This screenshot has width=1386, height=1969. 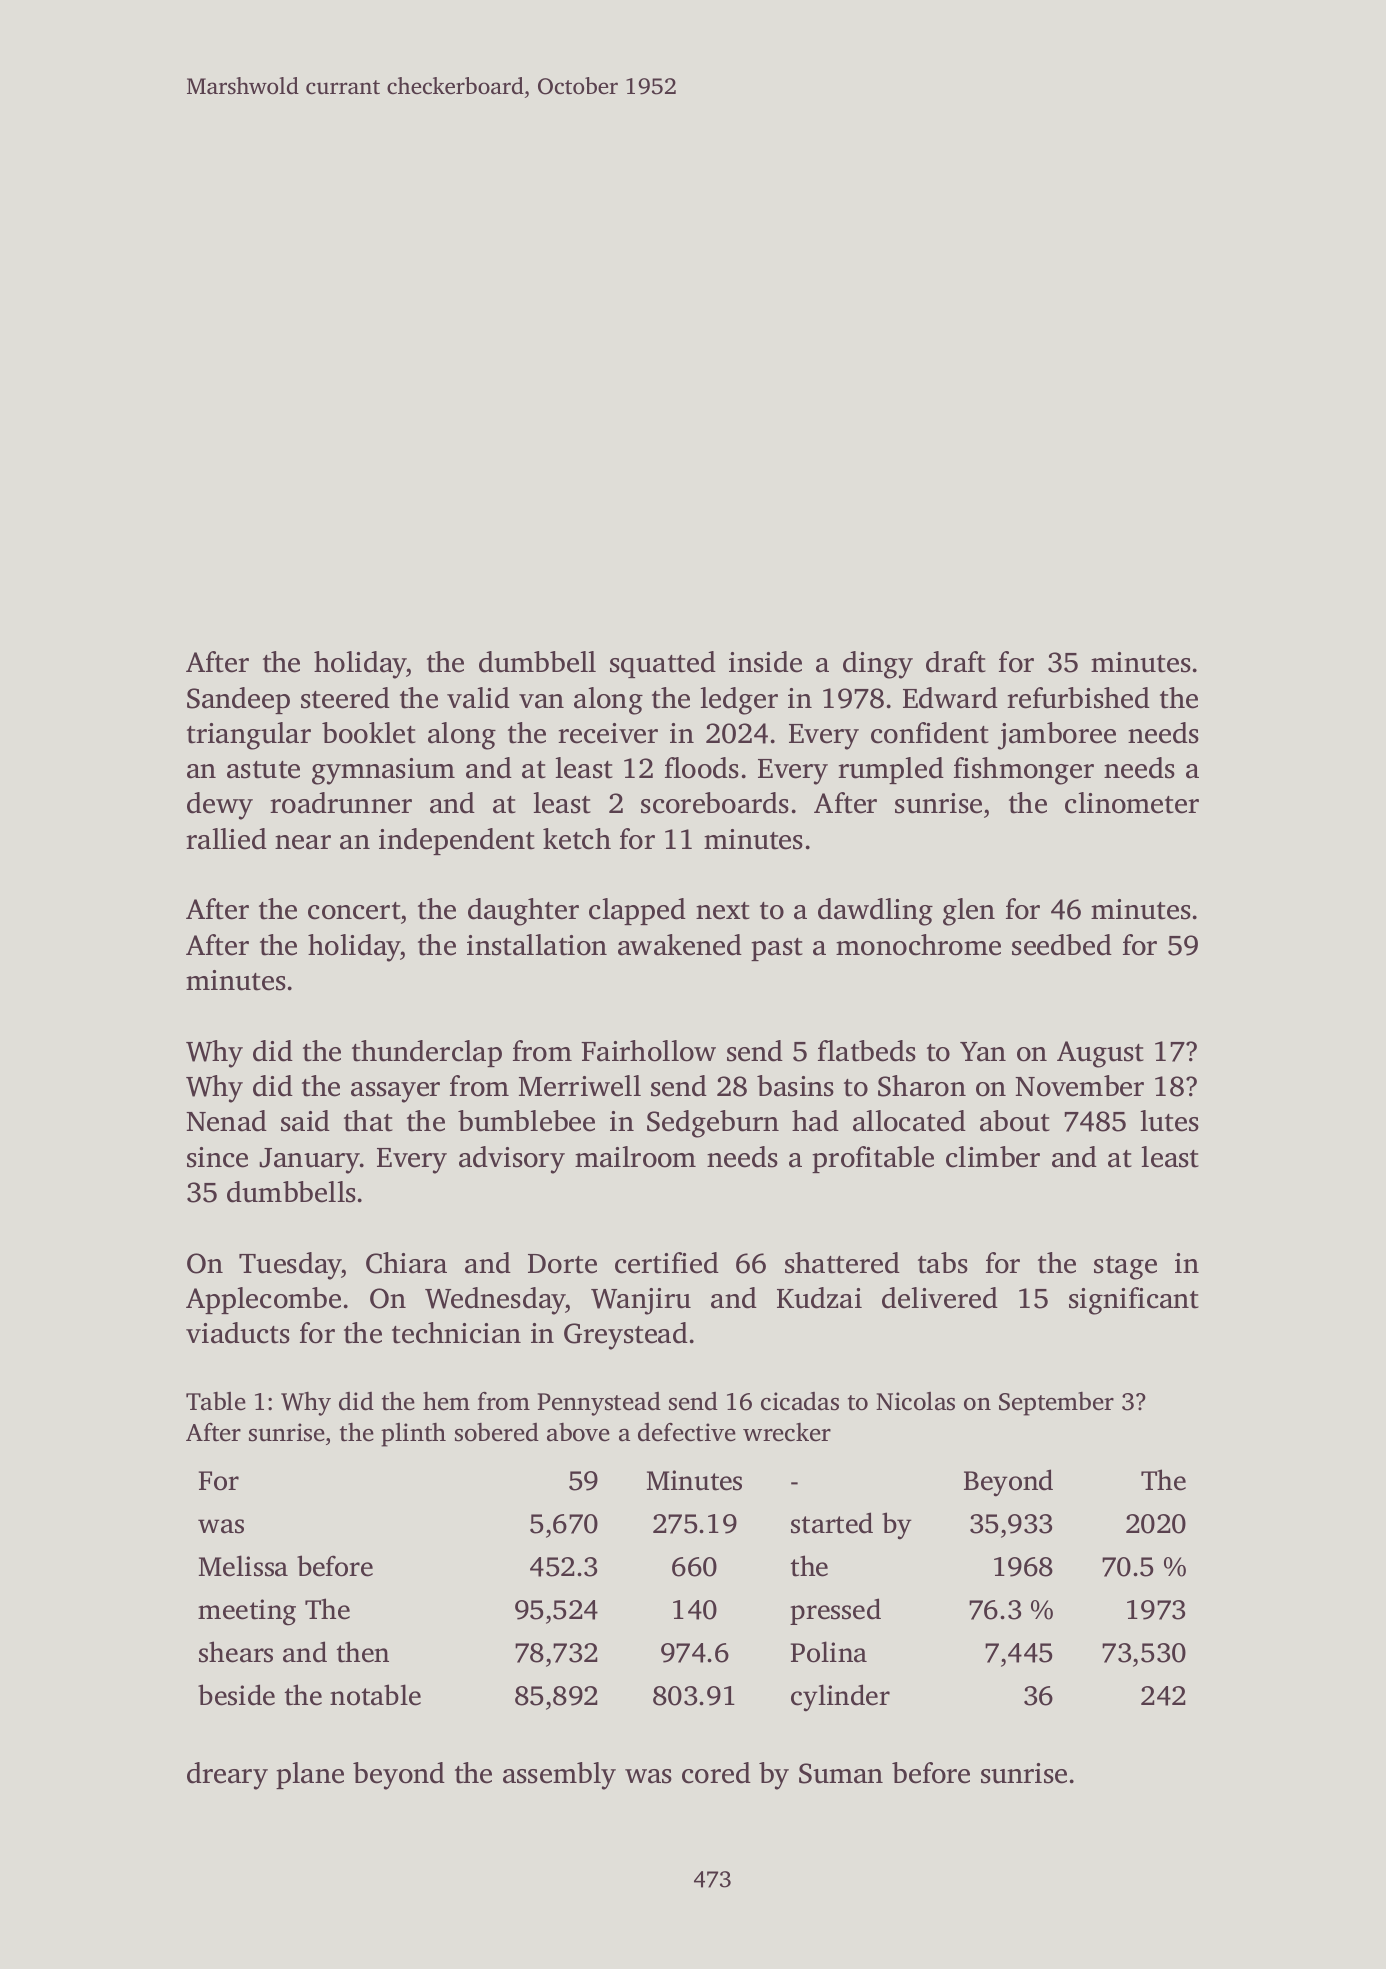 What do you see at coordinates (1024, 771) in the screenshot?
I see `fishmonger` at bounding box center [1024, 771].
